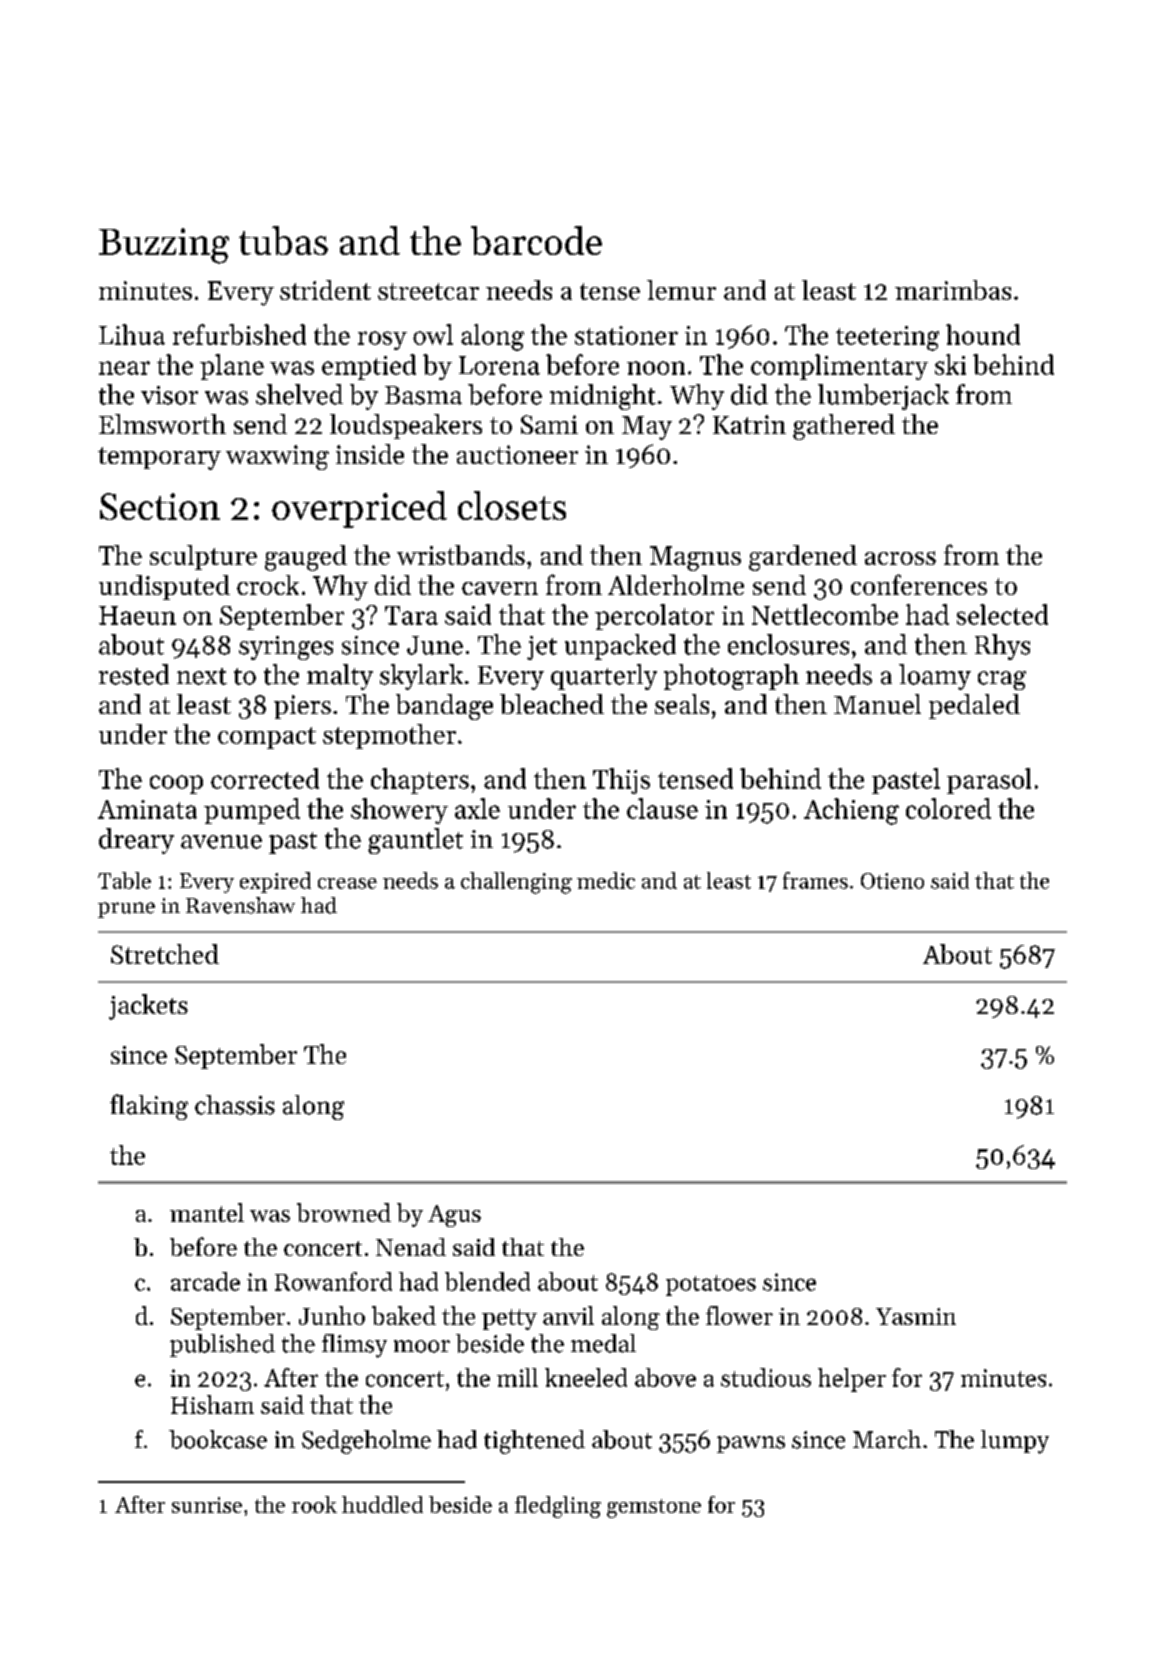 The image size is (1165, 1654). I want to click on sunrise, so click(207, 1505).
